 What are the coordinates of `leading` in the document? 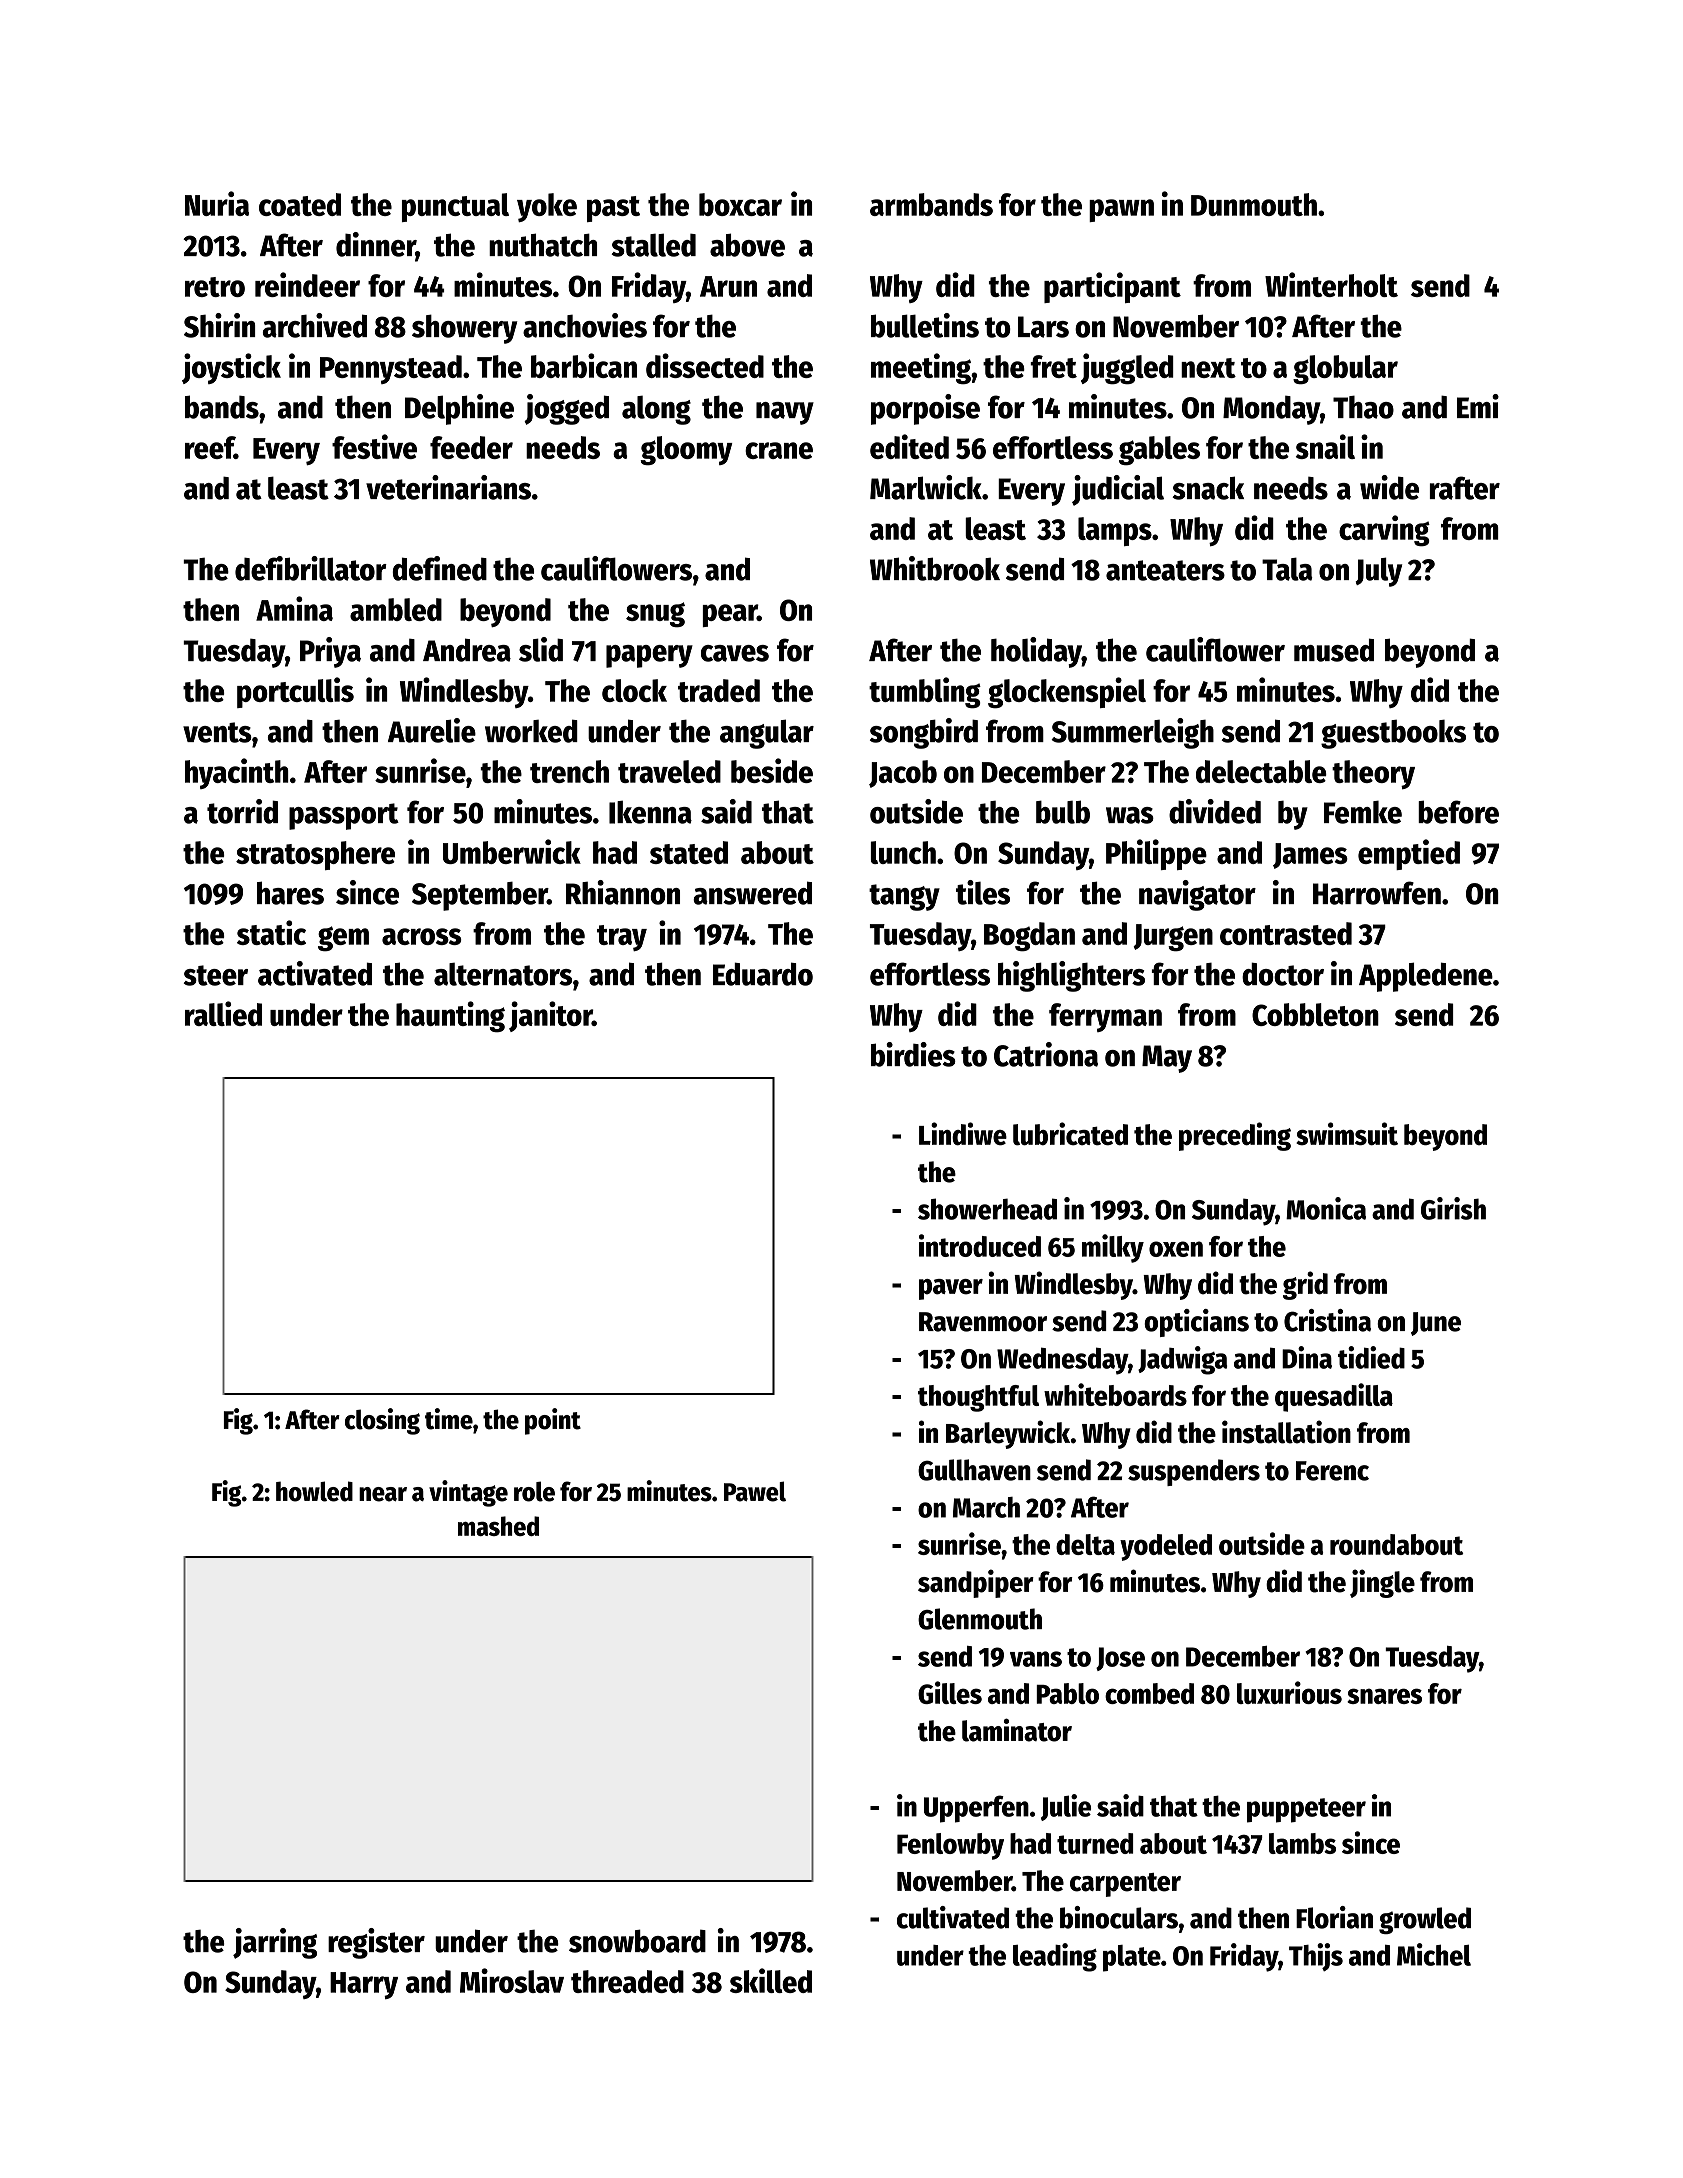 It's located at (1055, 1957).
